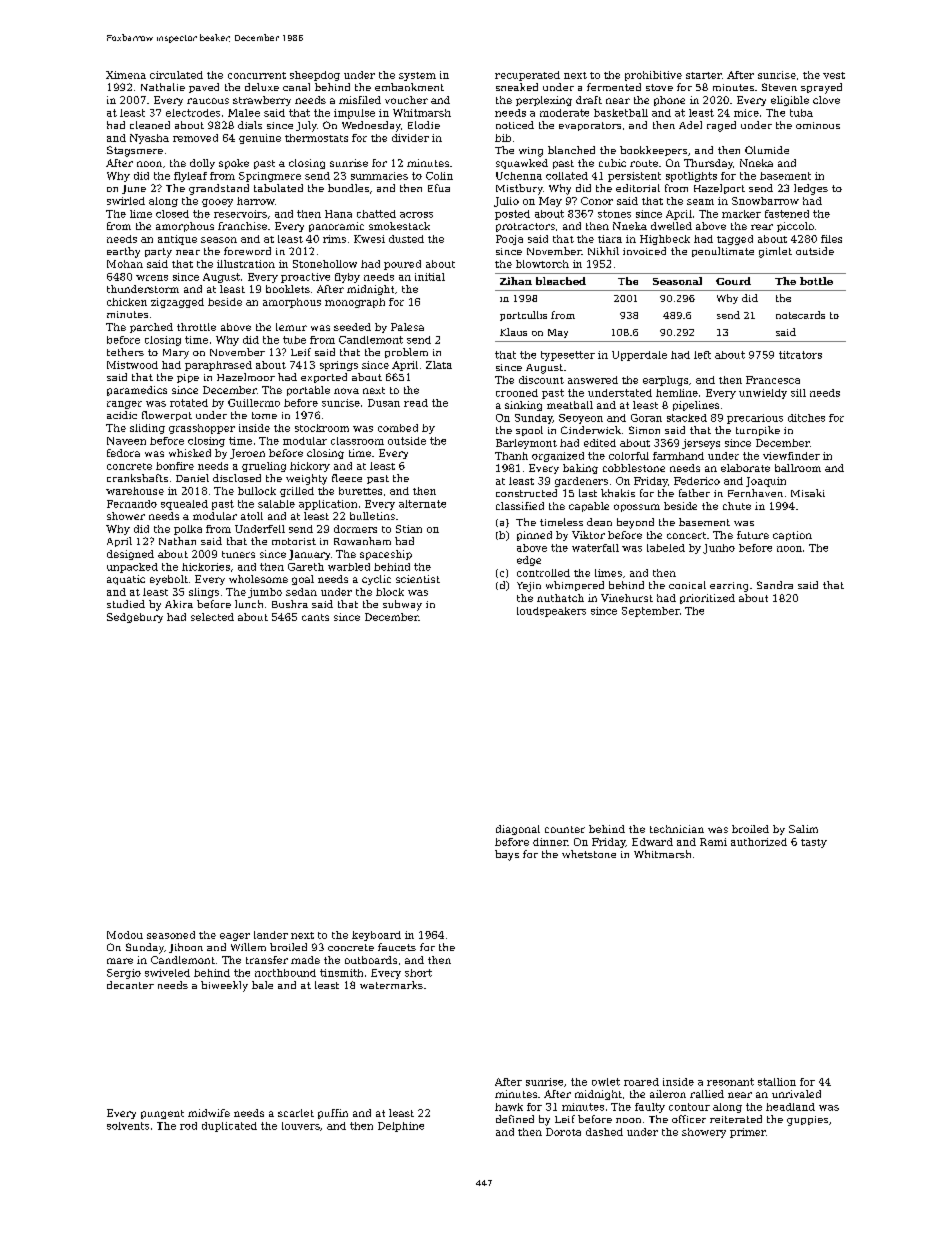  What do you see at coordinates (551, 612) in the screenshot?
I see `loudspeakers` at bounding box center [551, 612].
